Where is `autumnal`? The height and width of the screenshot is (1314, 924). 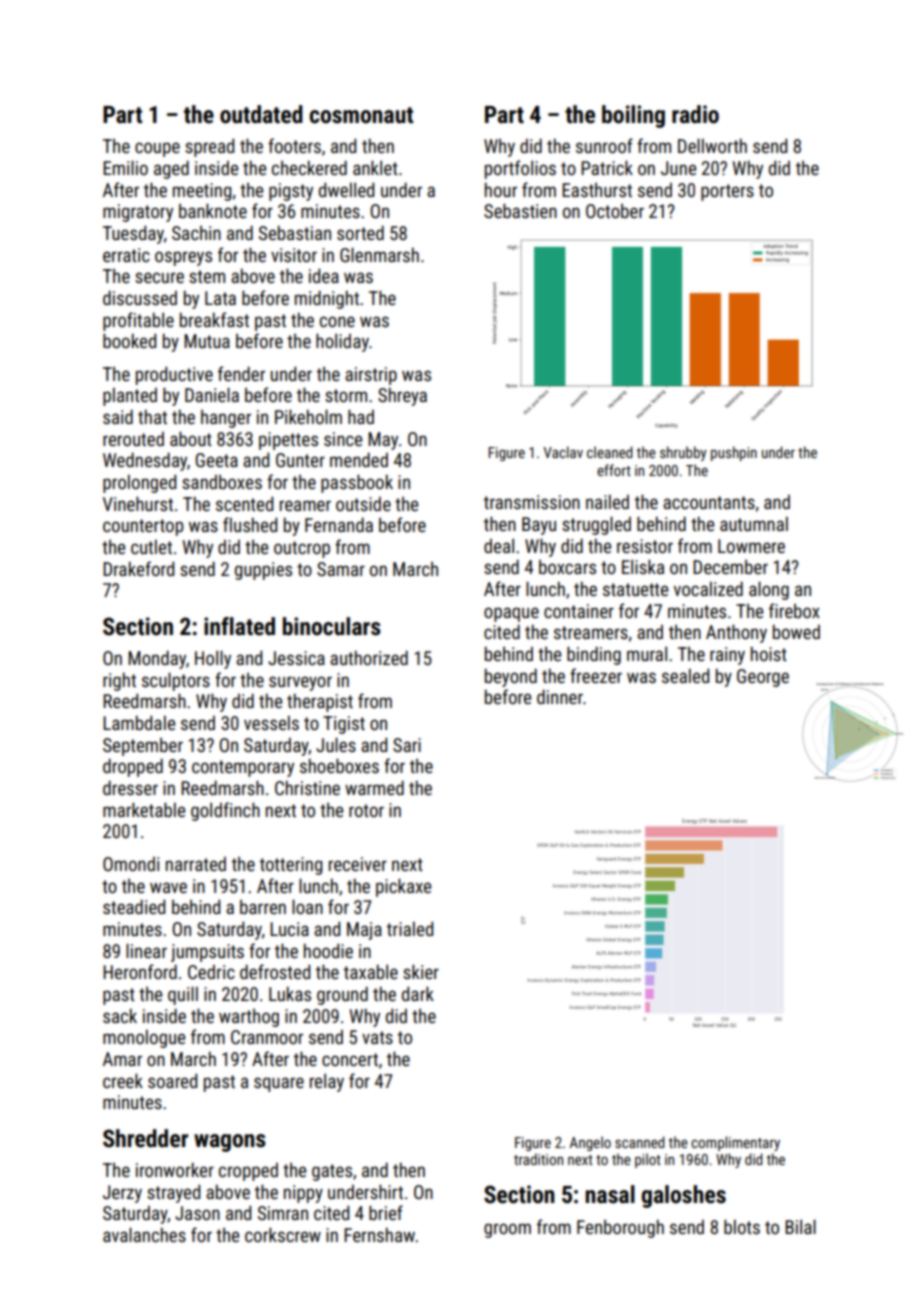
autumnal is located at coordinates (754, 524).
